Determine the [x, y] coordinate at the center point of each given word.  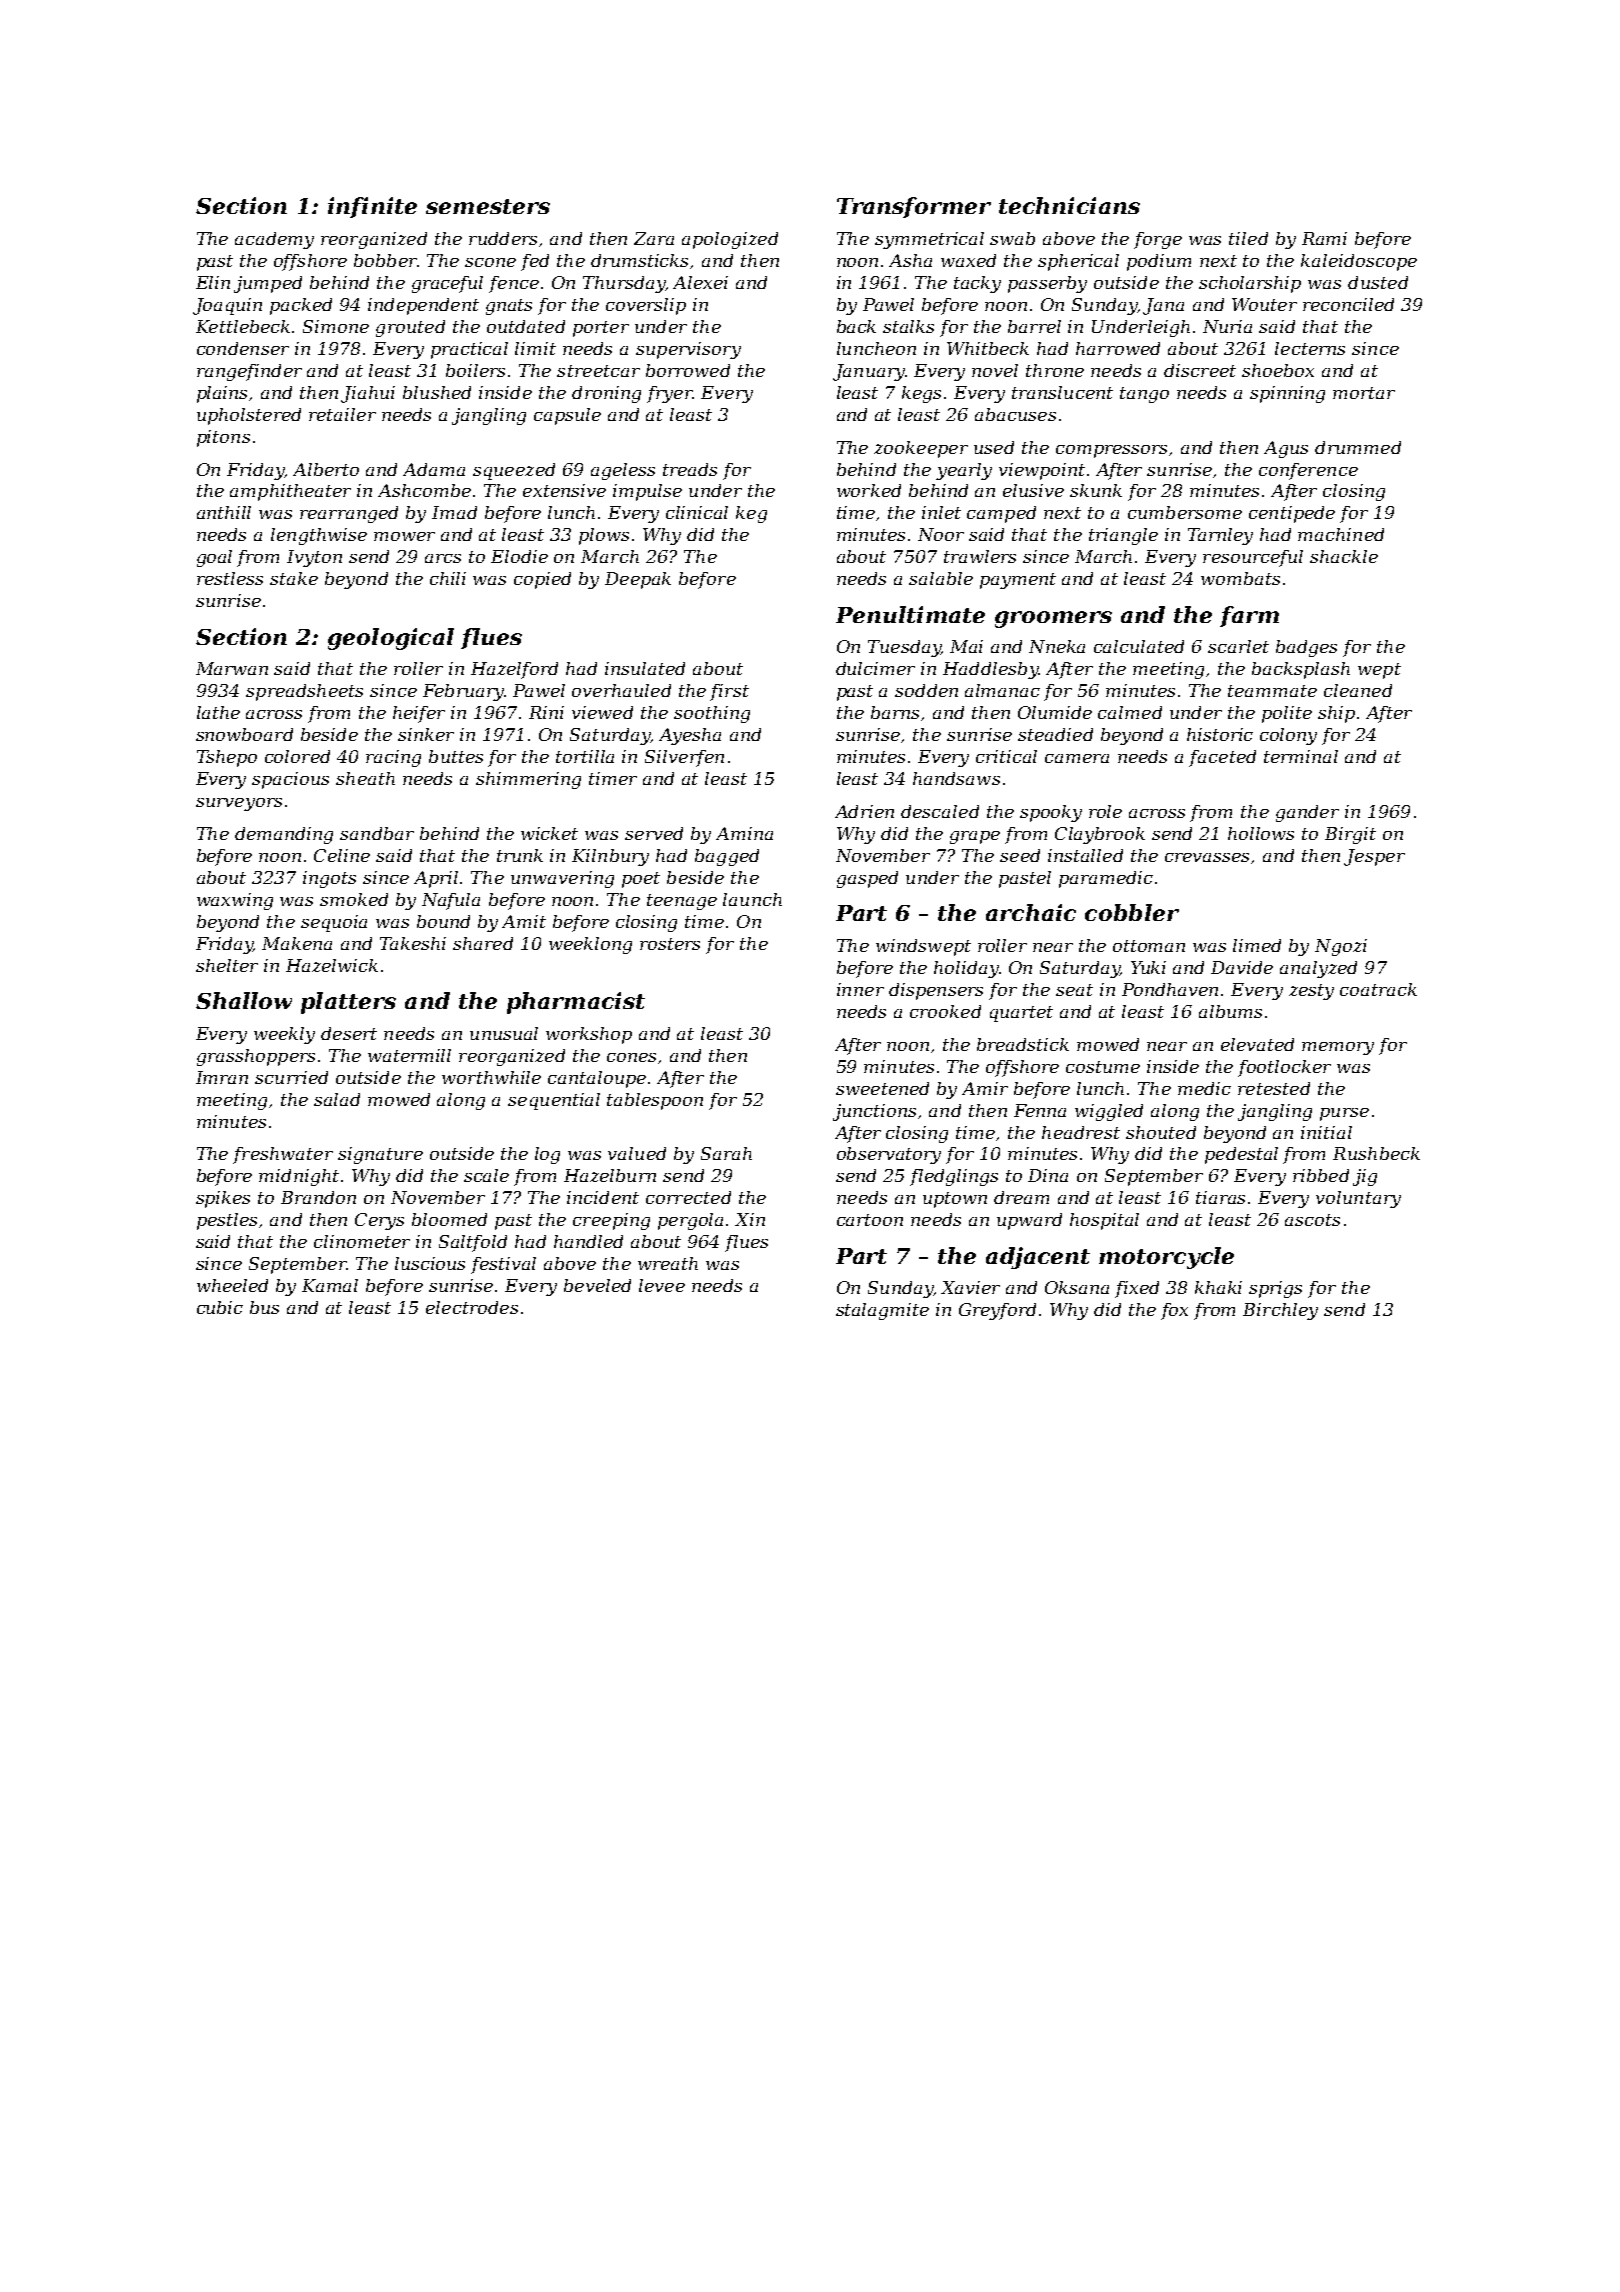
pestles [227, 1221]
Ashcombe [424, 490]
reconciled [1348, 304]
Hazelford [514, 670]
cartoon [870, 1220]
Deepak [638, 580]
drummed [1358, 447]
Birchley [1280, 1311]
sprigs [1275, 1289]
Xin [750, 1219]
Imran [222, 1077]
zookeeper [921, 449]
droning [606, 394]
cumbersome [1185, 512]
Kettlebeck [243, 326]
